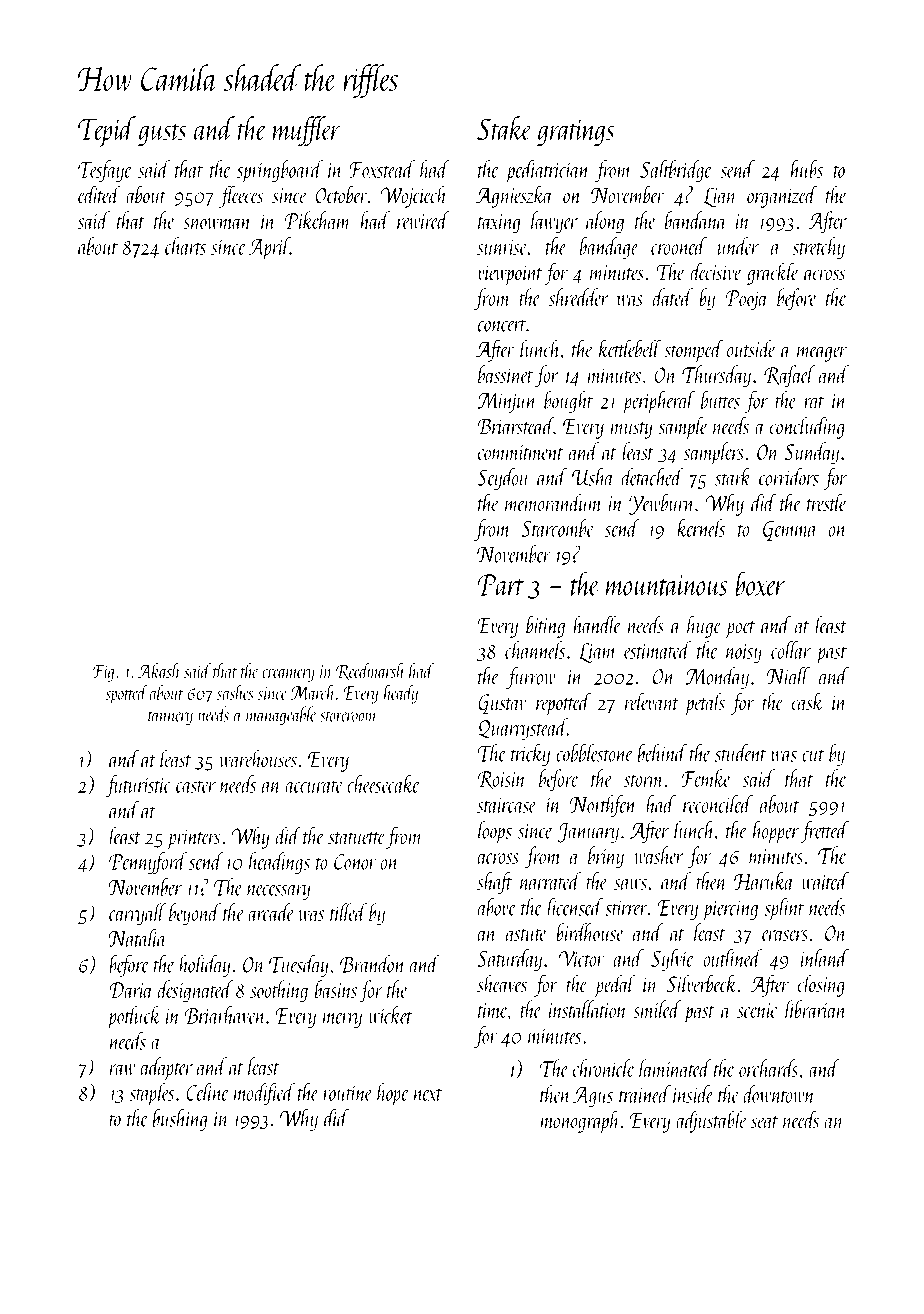 This screenshot has height=1314, width=924. Describe the element at coordinates (428, 1095) in the screenshot. I see `next` at that location.
